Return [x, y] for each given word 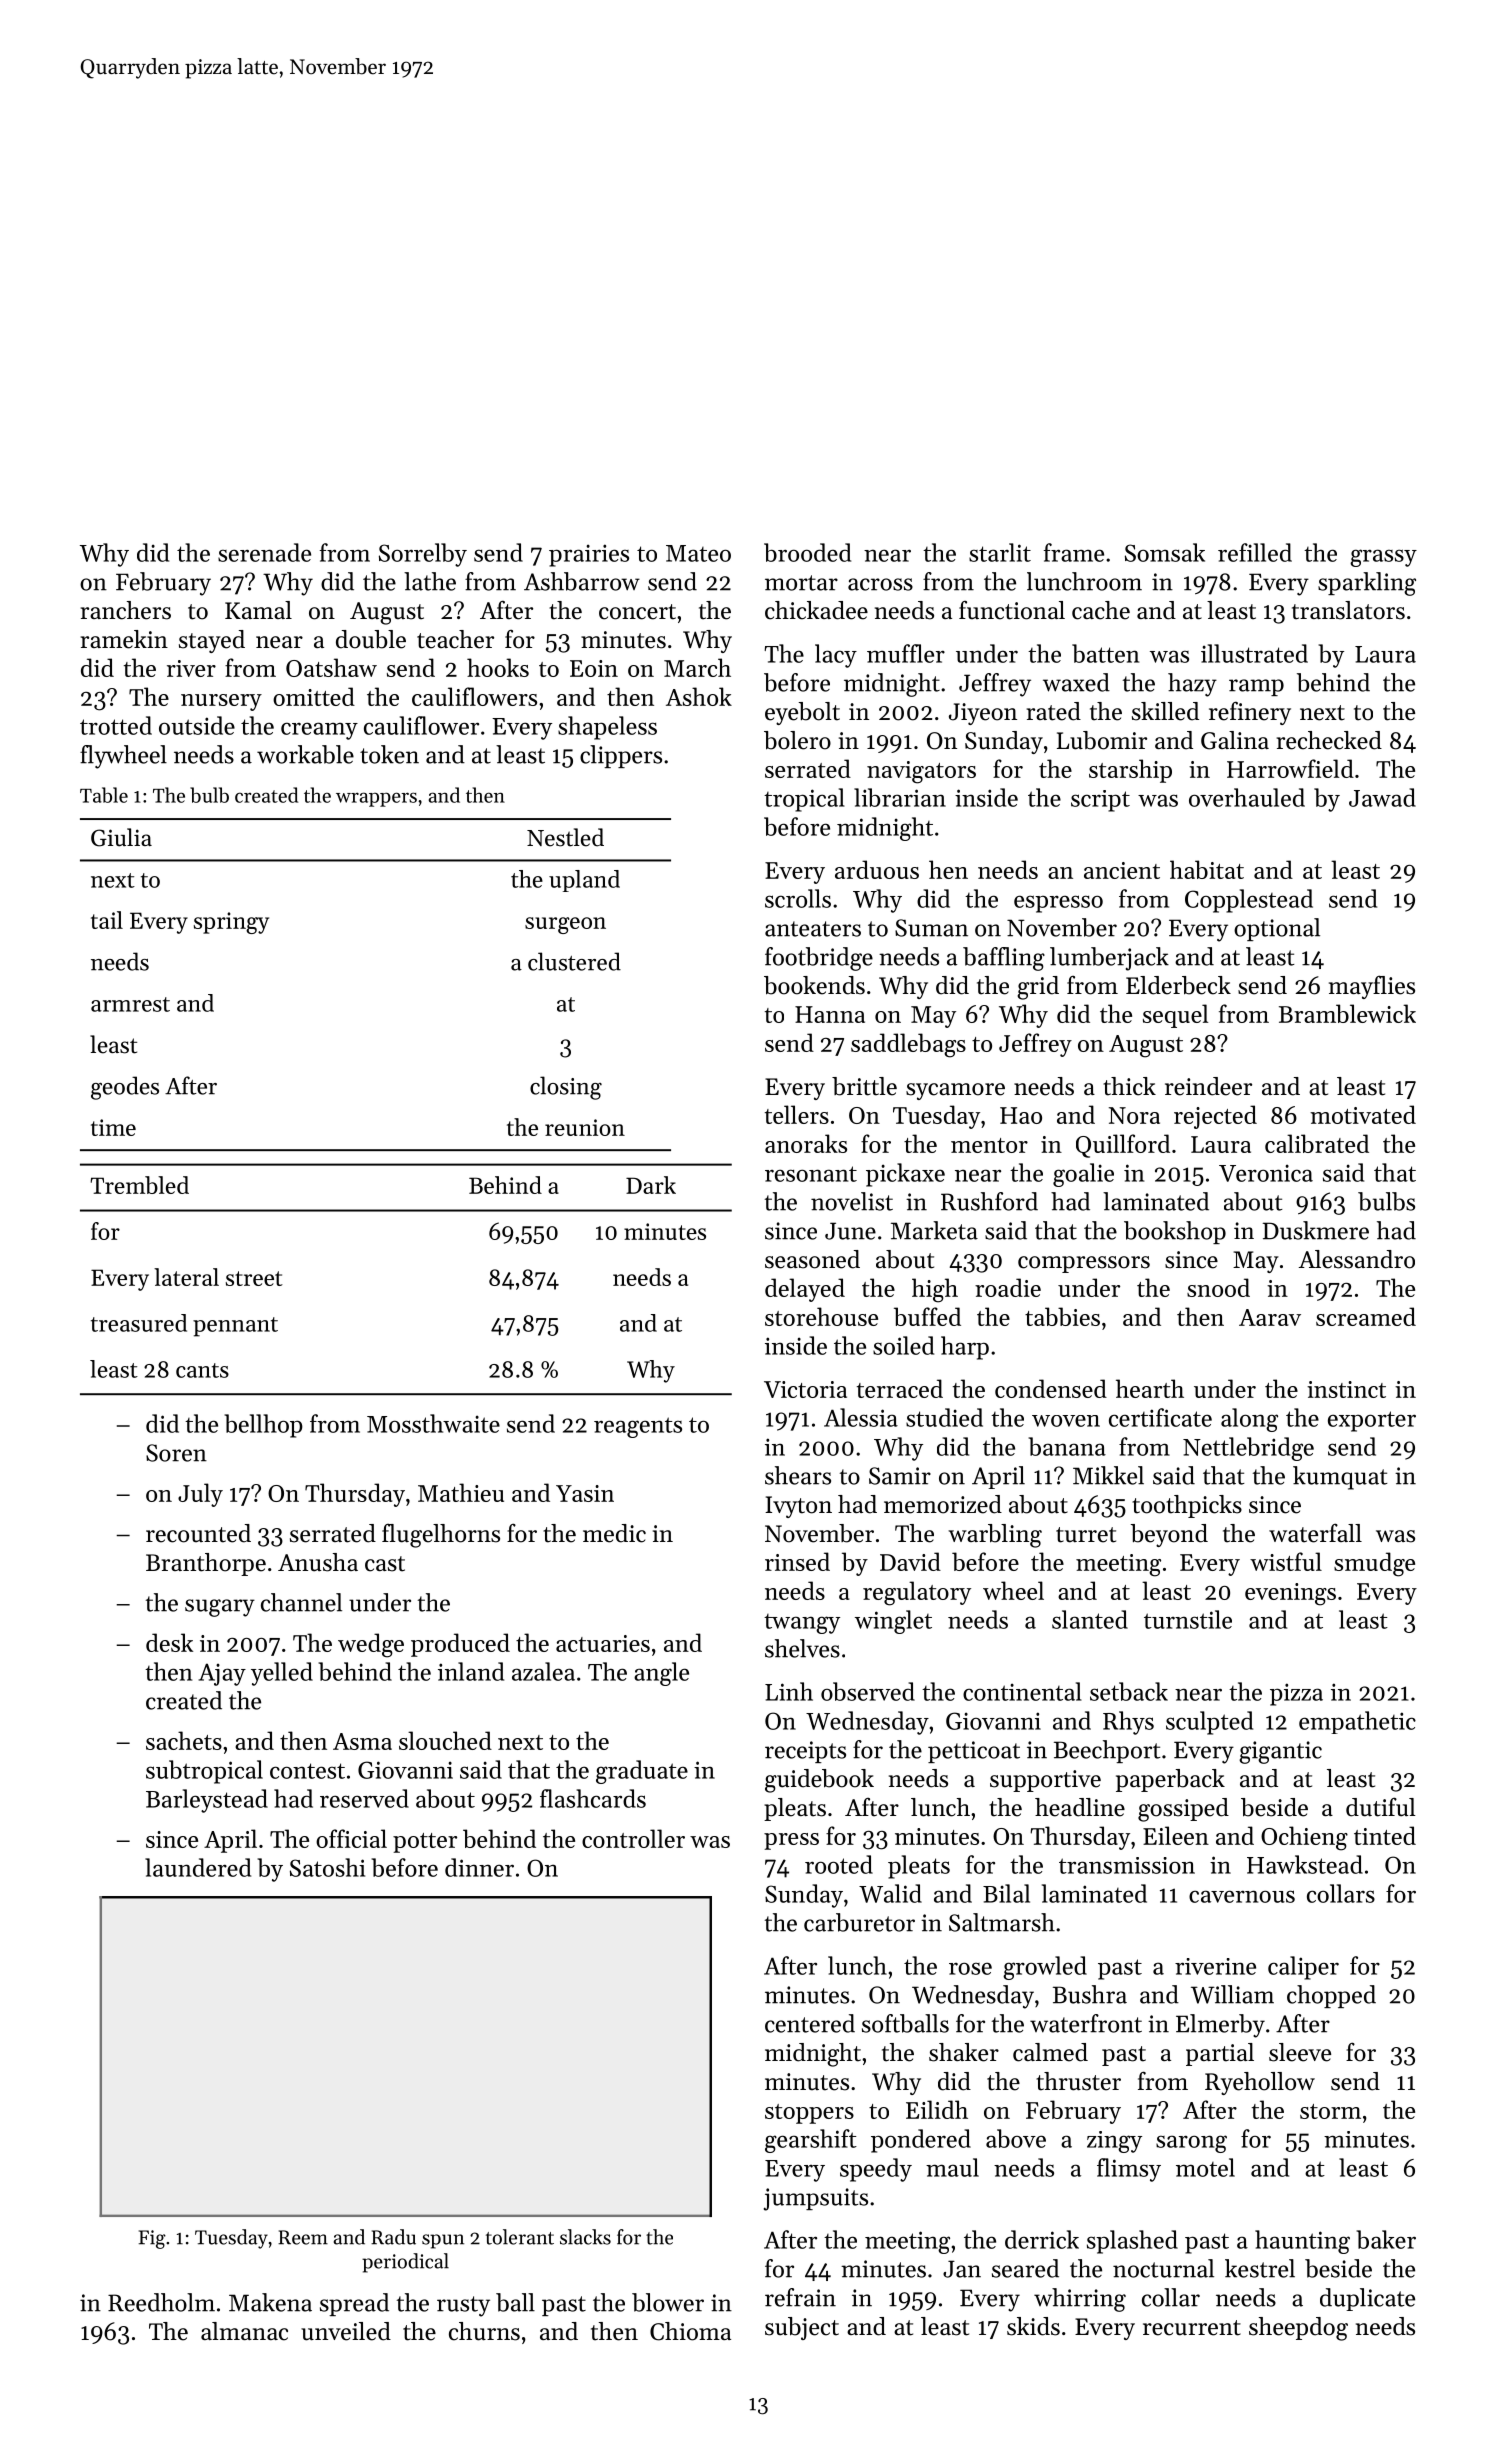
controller [633, 1838]
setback [1129, 1691]
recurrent [1192, 2328]
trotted [116, 725]
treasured [139, 1323]
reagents [638, 1427]
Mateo [698, 553]
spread [354, 2304]
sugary [220, 1608]
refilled [1255, 552]
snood [1218, 1287]
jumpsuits [816, 2199]
